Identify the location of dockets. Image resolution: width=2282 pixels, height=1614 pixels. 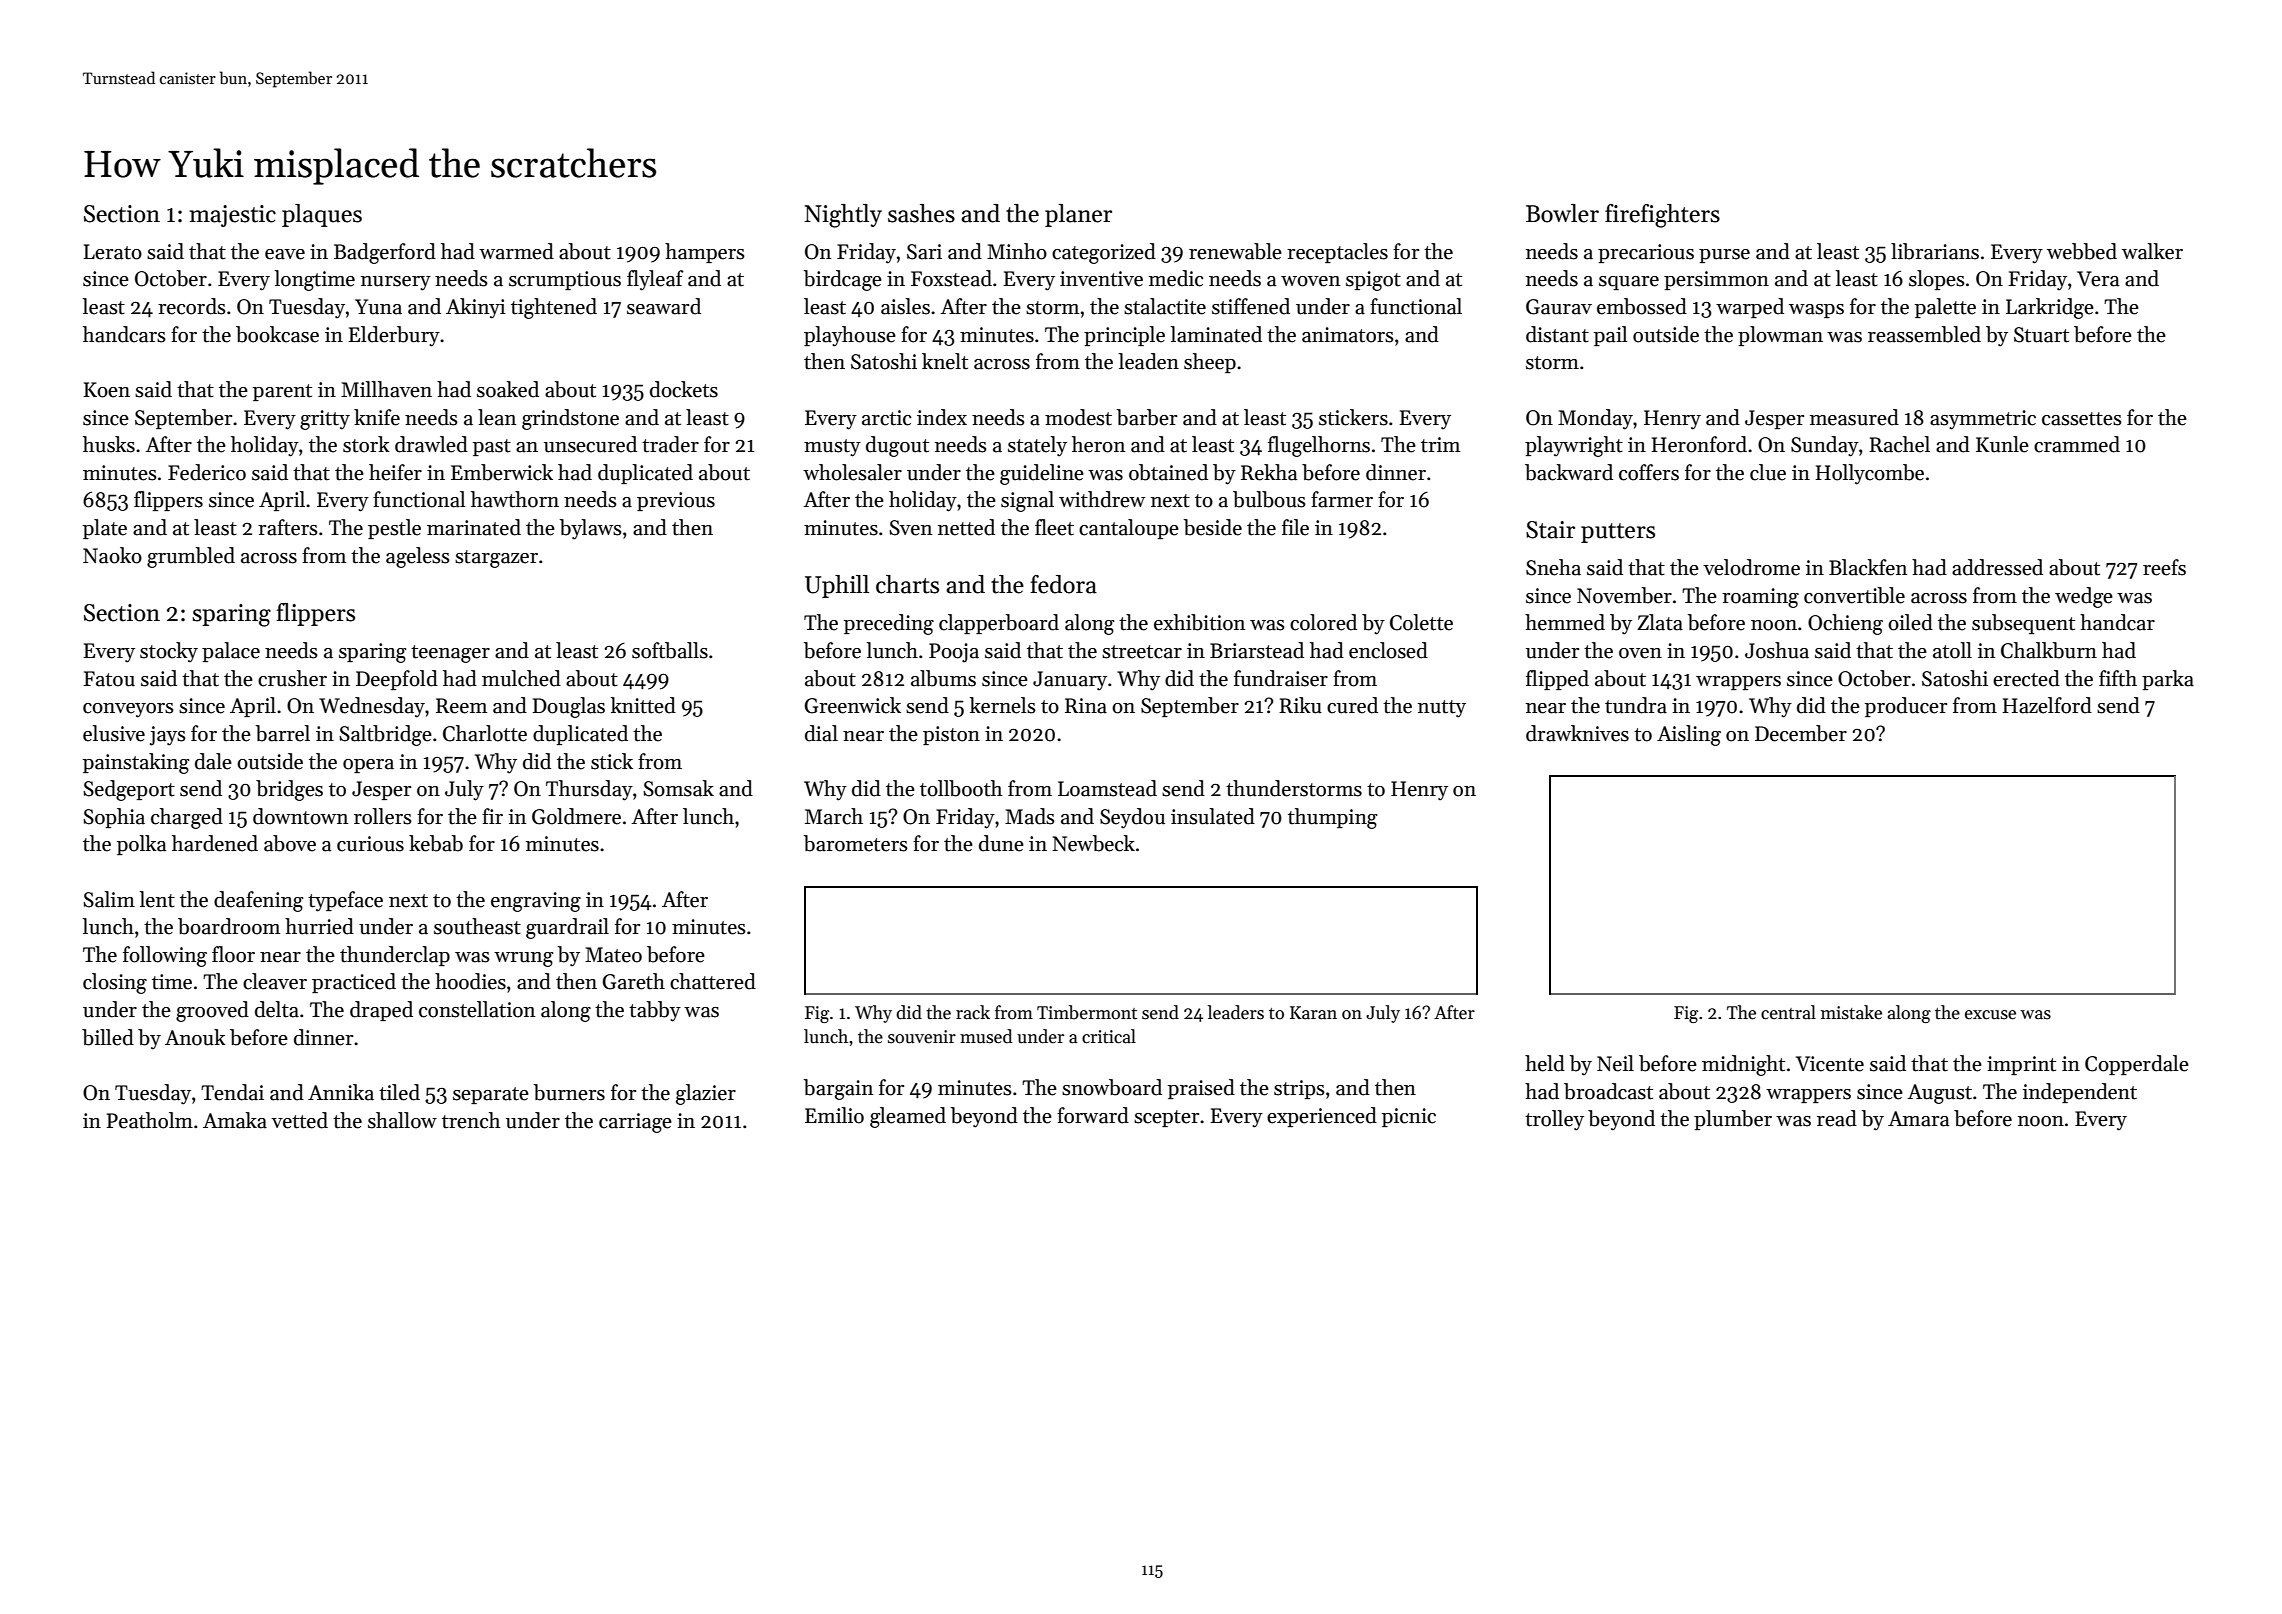
(684, 389).
